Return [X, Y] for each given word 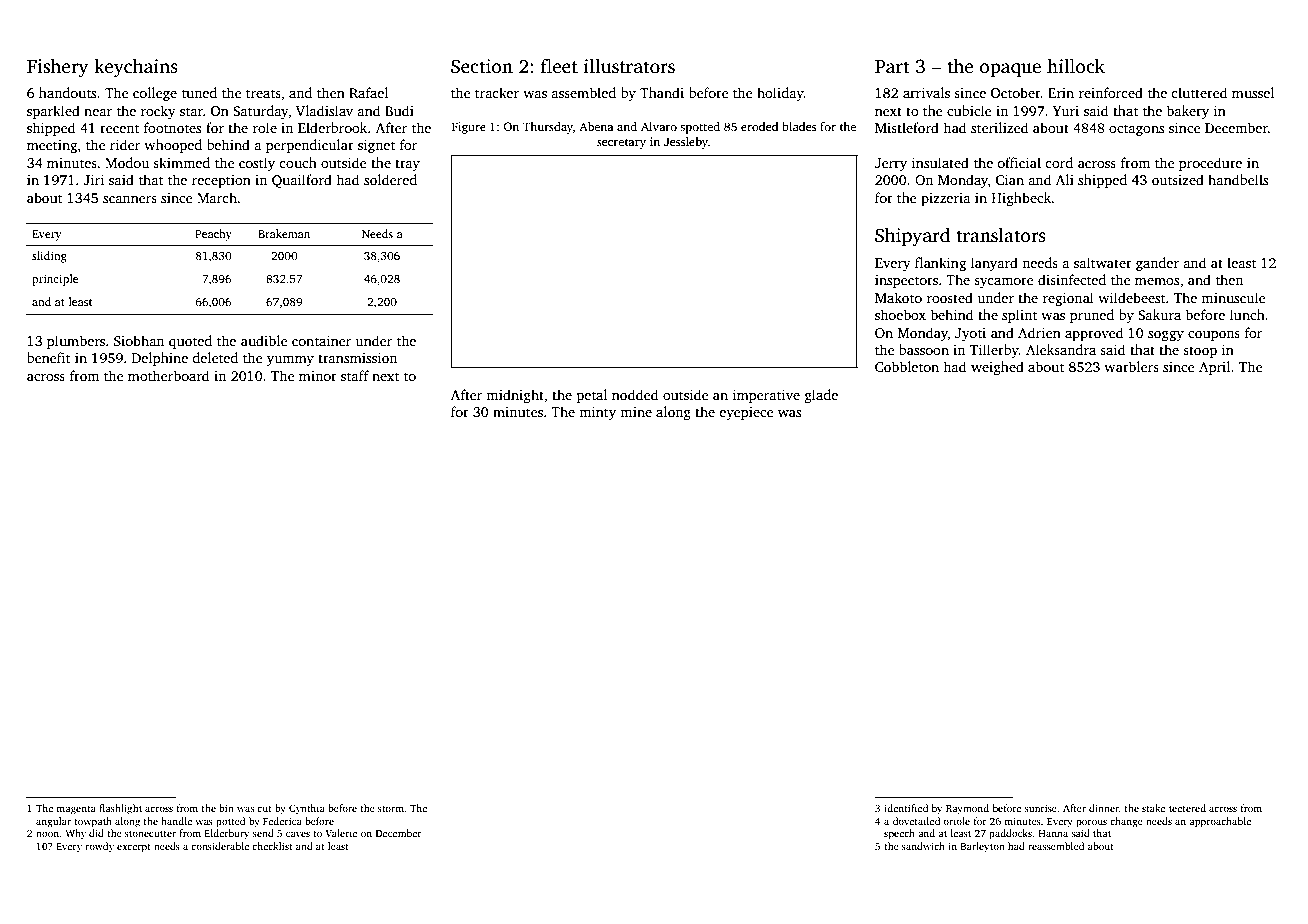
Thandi [662, 92]
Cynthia [307, 809]
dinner [1104, 808]
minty [597, 413]
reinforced [1111, 92]
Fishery [57, 68]
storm [391, 809]
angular [53, 822]
